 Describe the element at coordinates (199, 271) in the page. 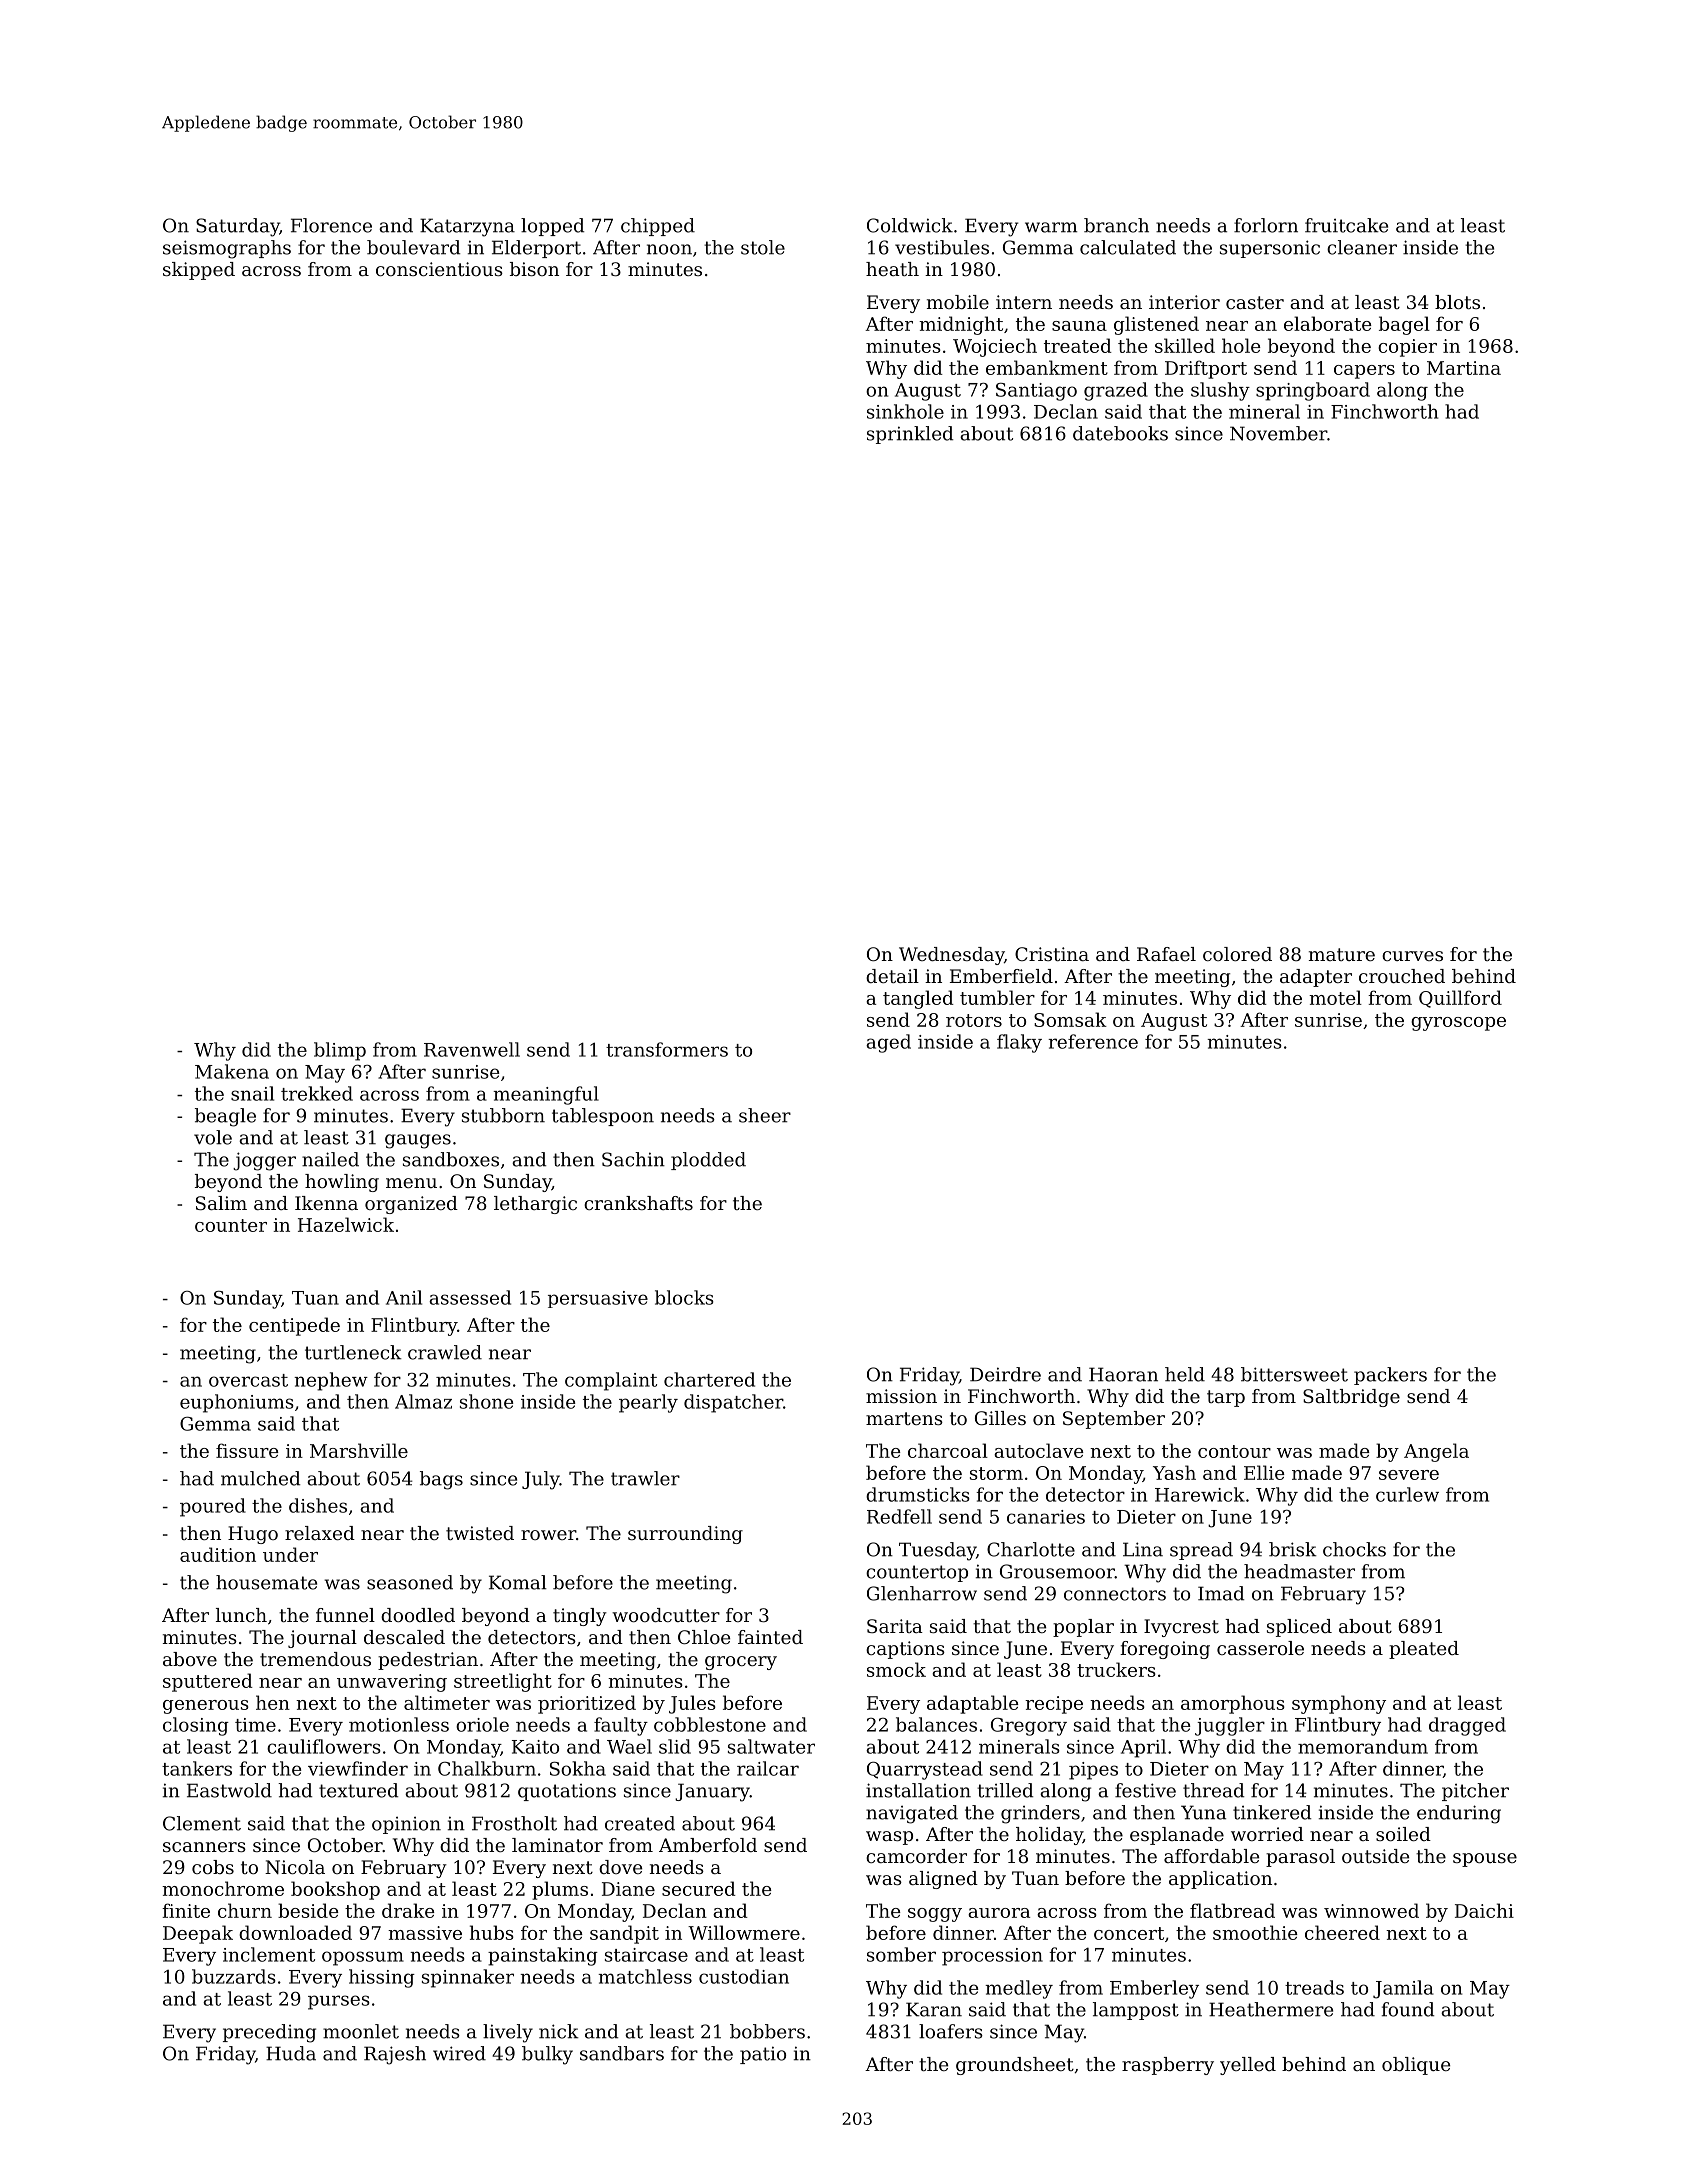

I see `skipped` at that location.
